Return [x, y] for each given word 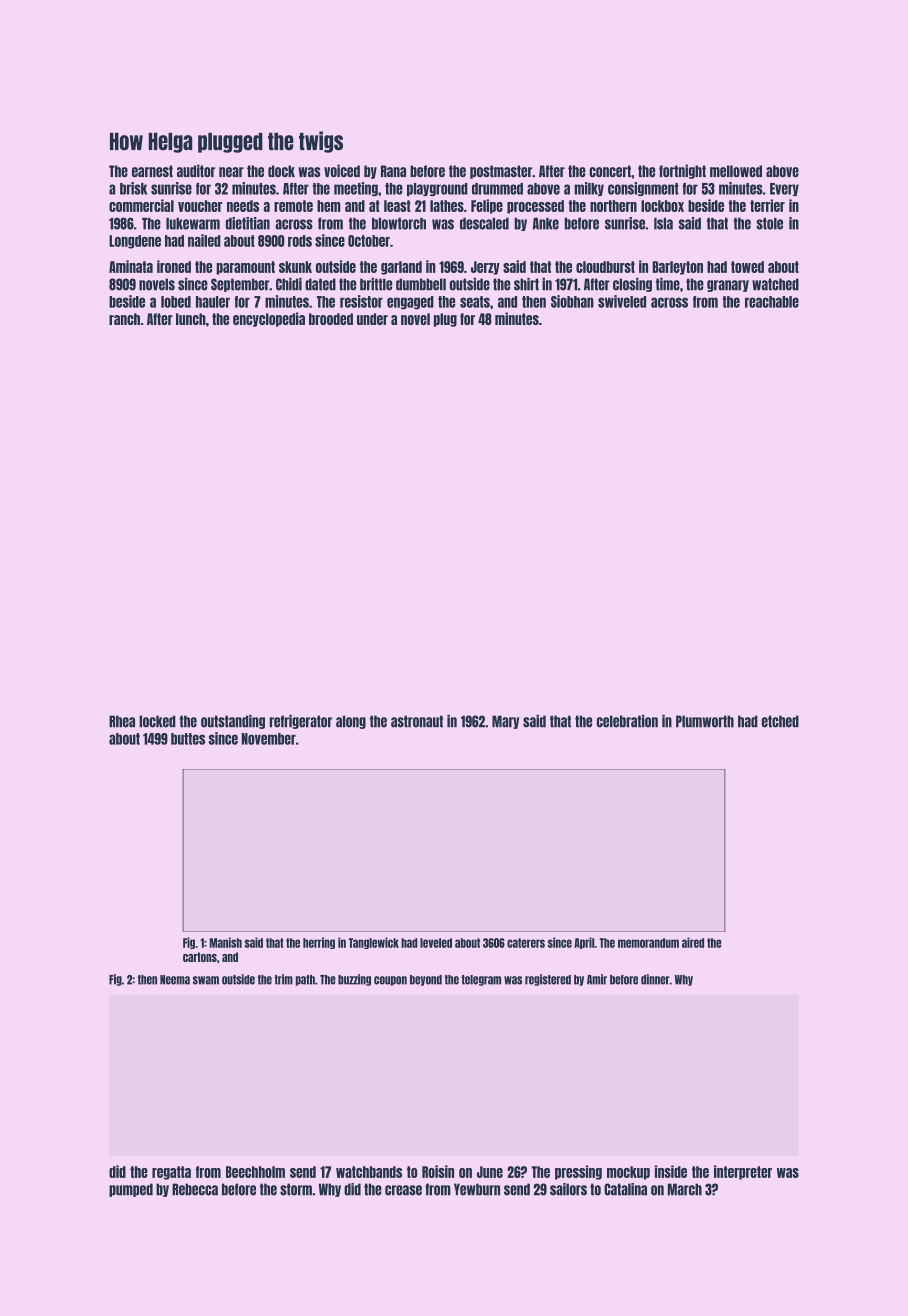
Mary [505, 722]
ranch [124, 319]
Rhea [122, 721]
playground [437, 189]
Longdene [135, 242]
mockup [628, 1173]
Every [784, 189]
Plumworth [705, 721]
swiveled [622, 301]
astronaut [417, 721]
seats [475, 302]
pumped [131, 1190]
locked [157, 721]
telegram [481, 980]
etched [780, 721]
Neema [175, 980]
